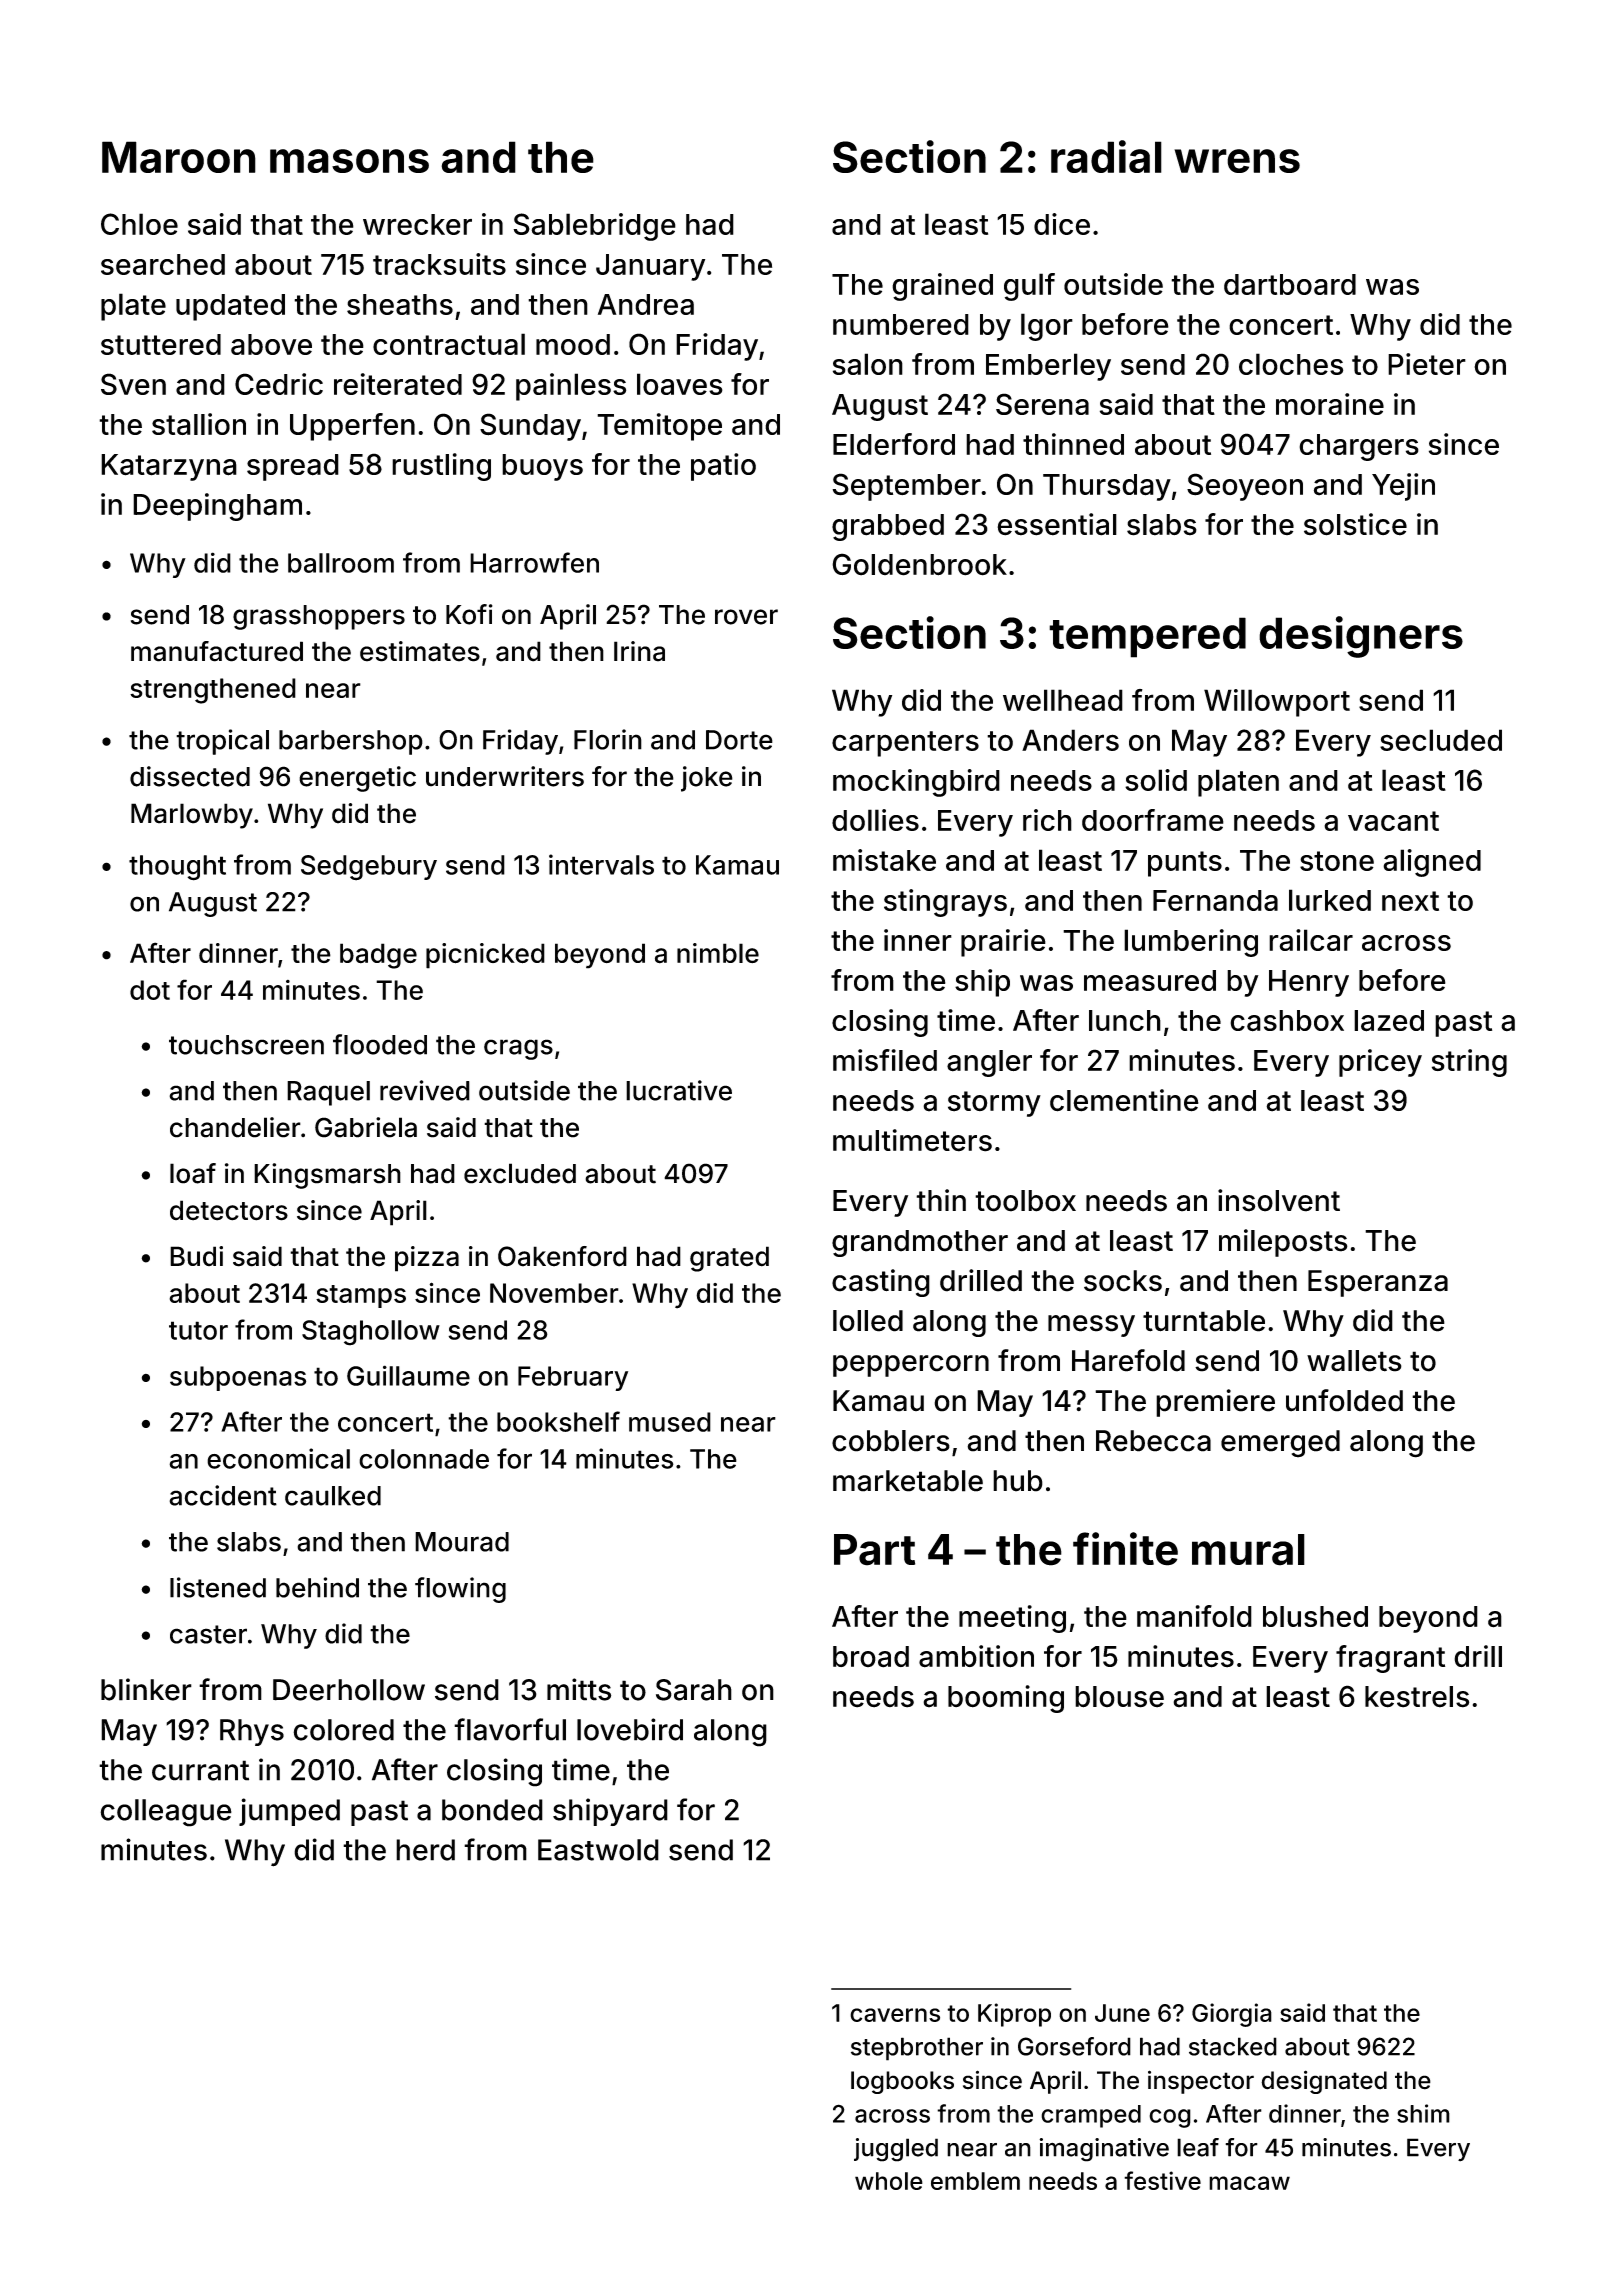 The height and width of the screenshot is (2292, 1620). I want to click on solstice, so click(1355, 524).
